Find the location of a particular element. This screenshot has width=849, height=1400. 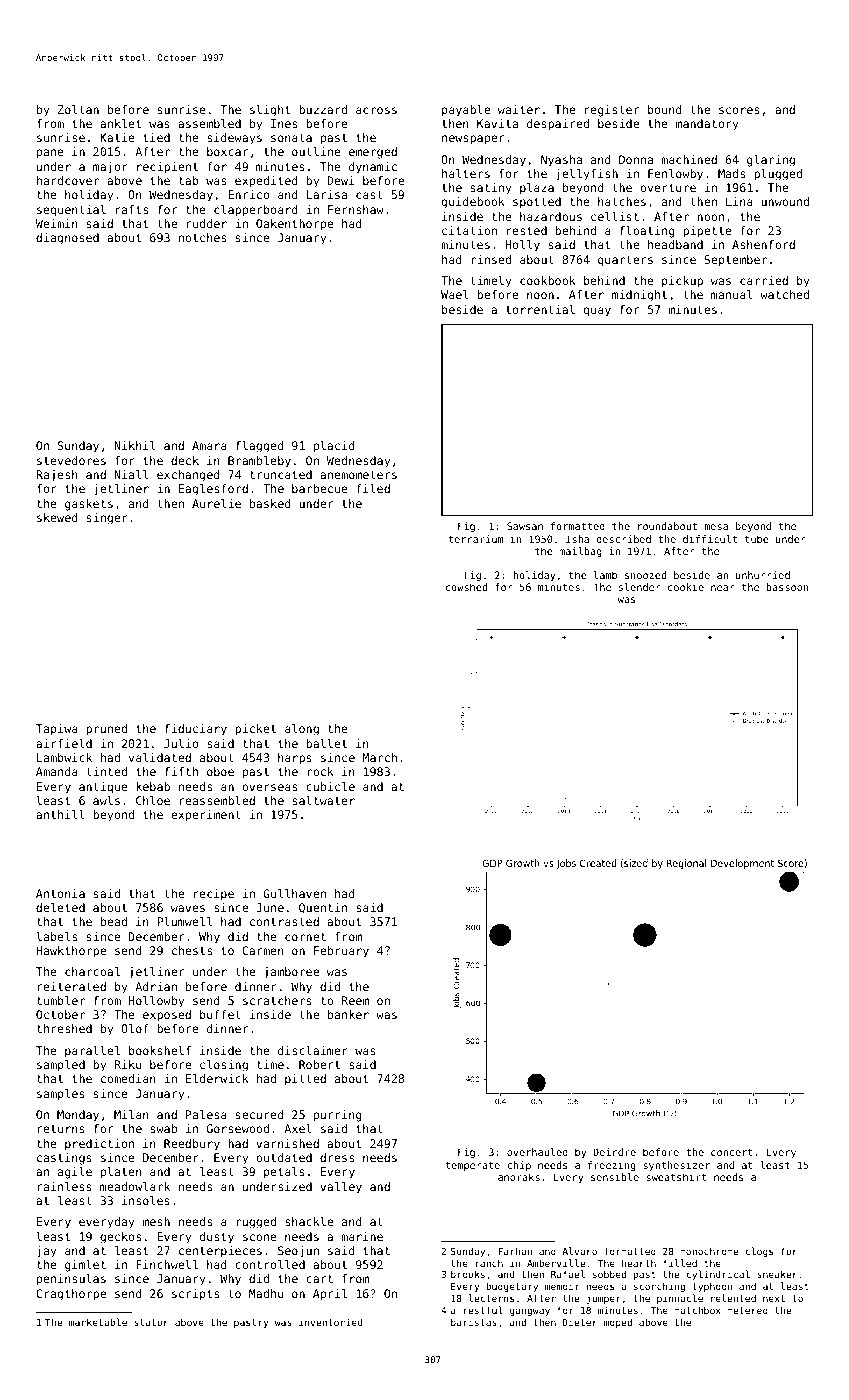

jamboree is located at coordinates (291, 973).
